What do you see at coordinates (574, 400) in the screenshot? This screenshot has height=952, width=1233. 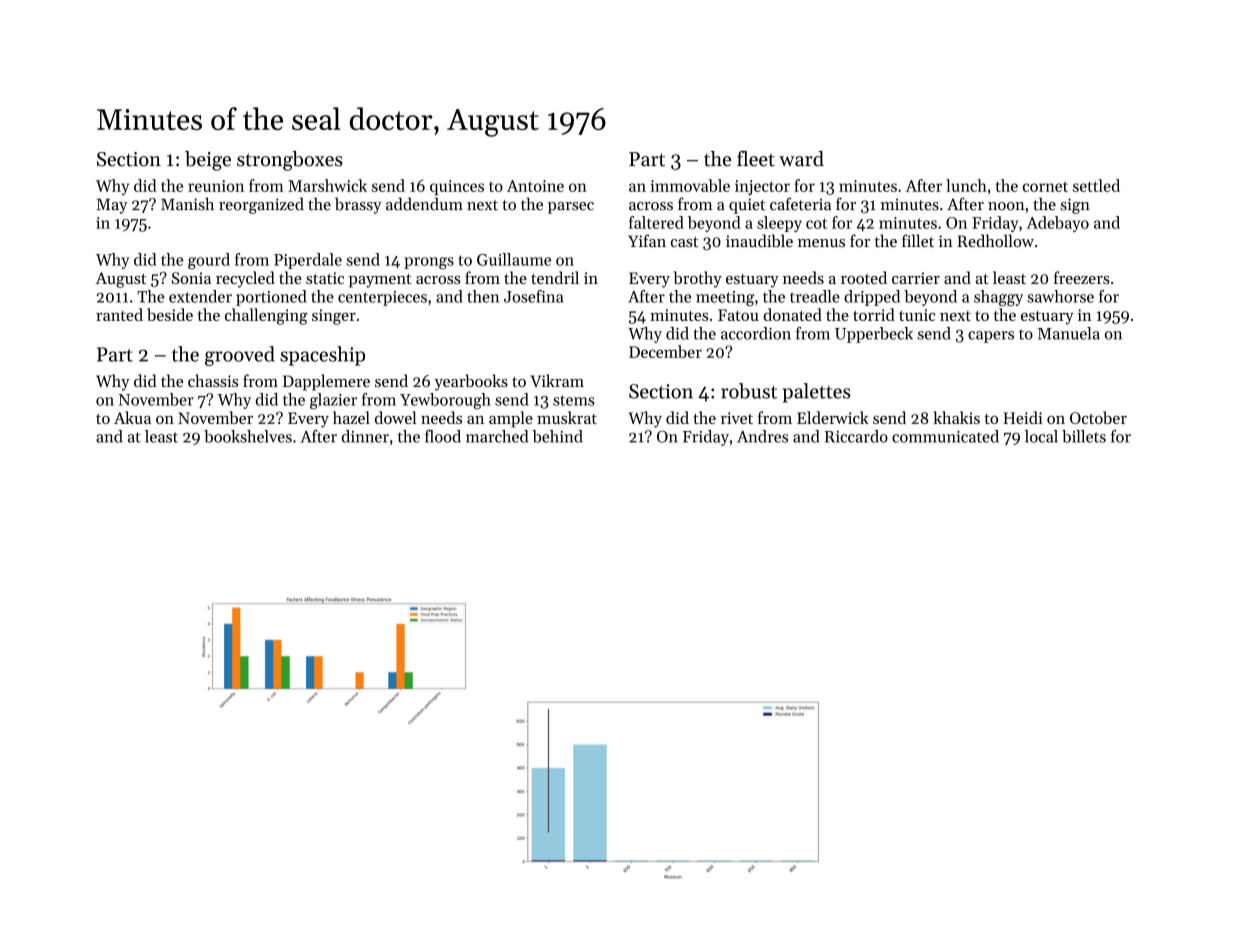 I see `stems` at bounding box center [574, 400].
